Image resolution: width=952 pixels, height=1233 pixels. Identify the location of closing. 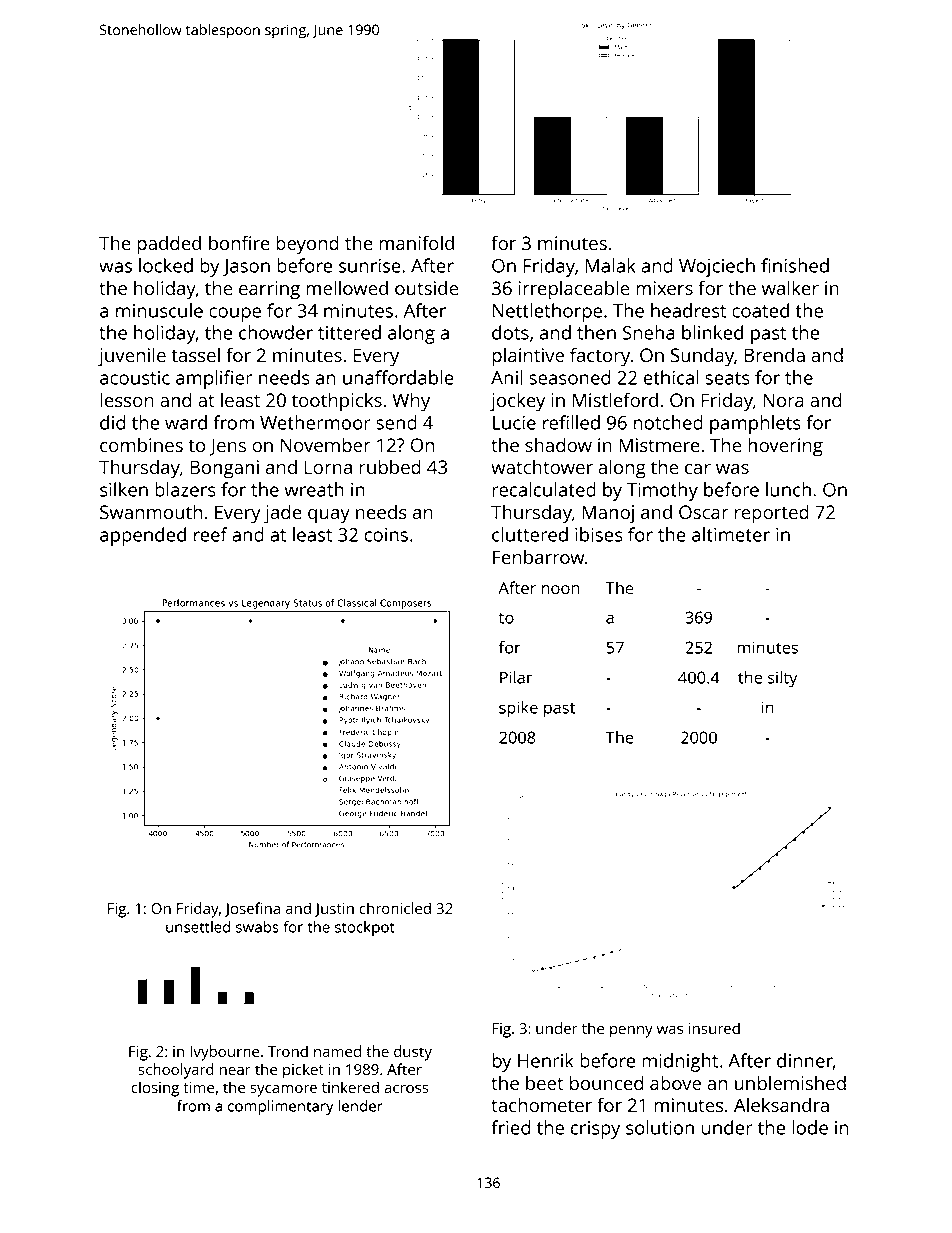
(155, 1089).
